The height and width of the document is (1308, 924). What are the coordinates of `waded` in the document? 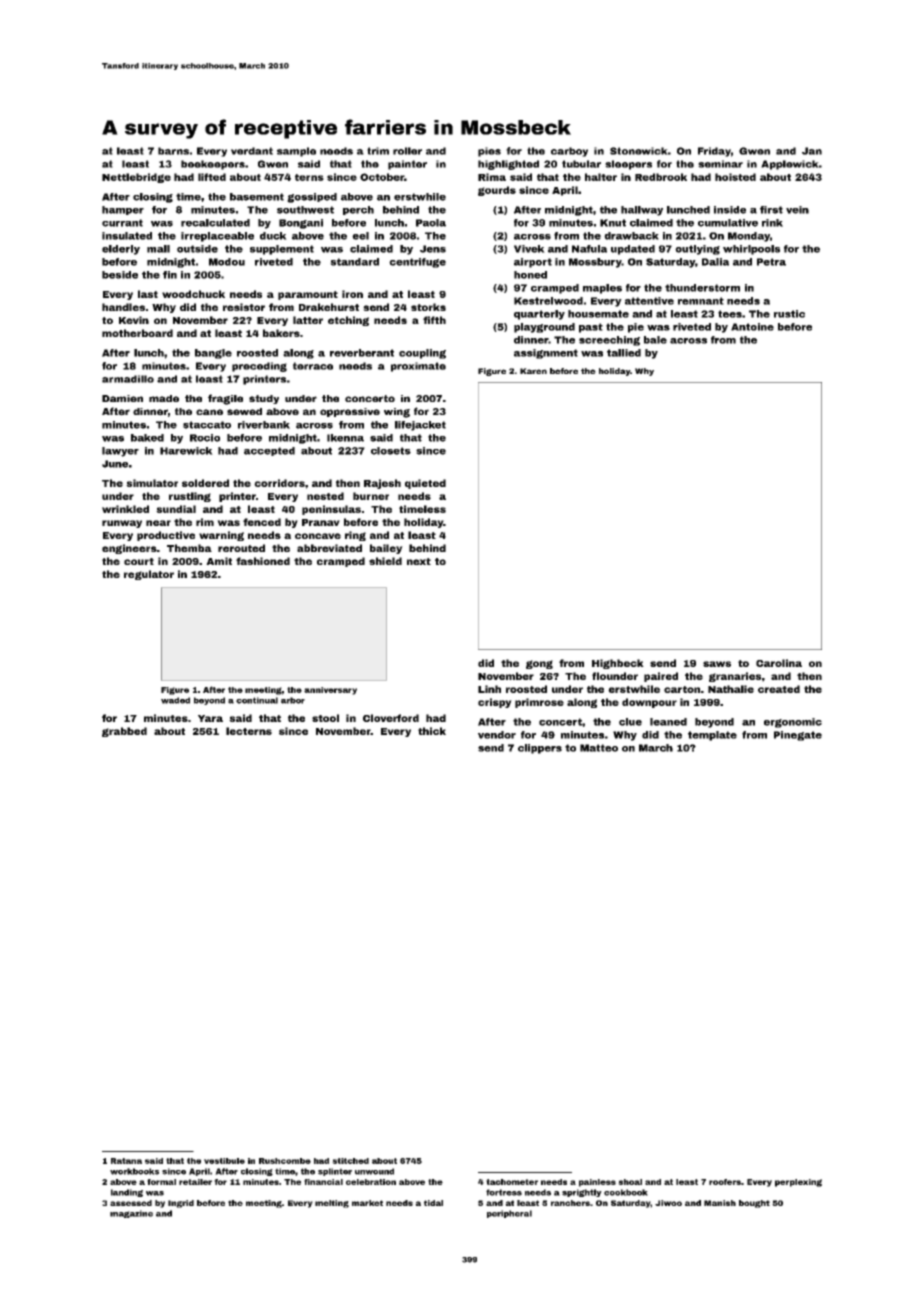 It's located at (175, 700).
